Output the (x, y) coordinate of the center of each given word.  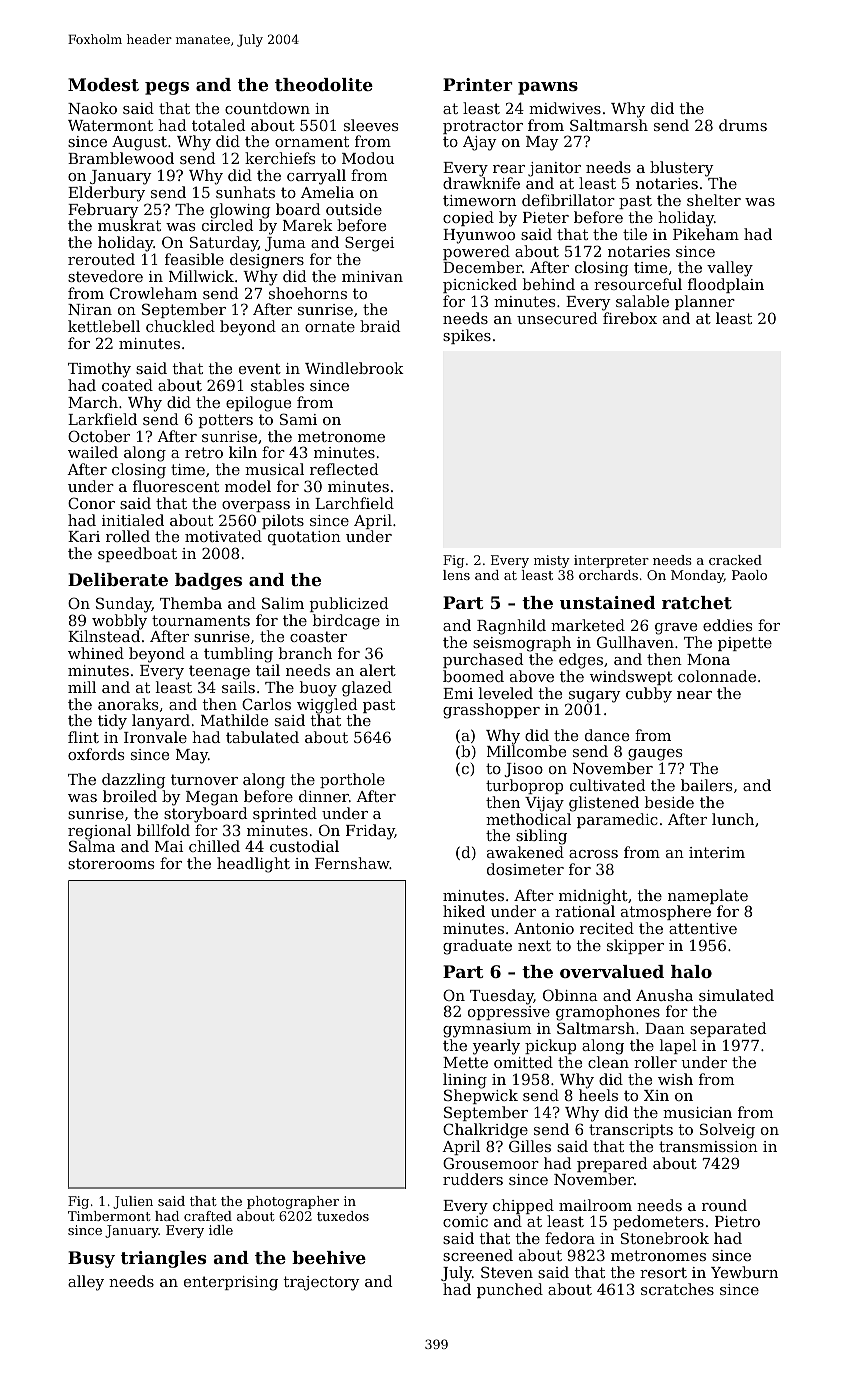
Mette (465, 1062)
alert (378, 670)
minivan (372, 276)
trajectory (322, 1283)
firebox (630, 318)
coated (127, 385)
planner (705, 302)
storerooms (111, 863)
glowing (240, 211)
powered (476, 252)
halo (691, 971)
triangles (163, 1259)
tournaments (201, 620)
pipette (745, 644)
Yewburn (744, 1272)
